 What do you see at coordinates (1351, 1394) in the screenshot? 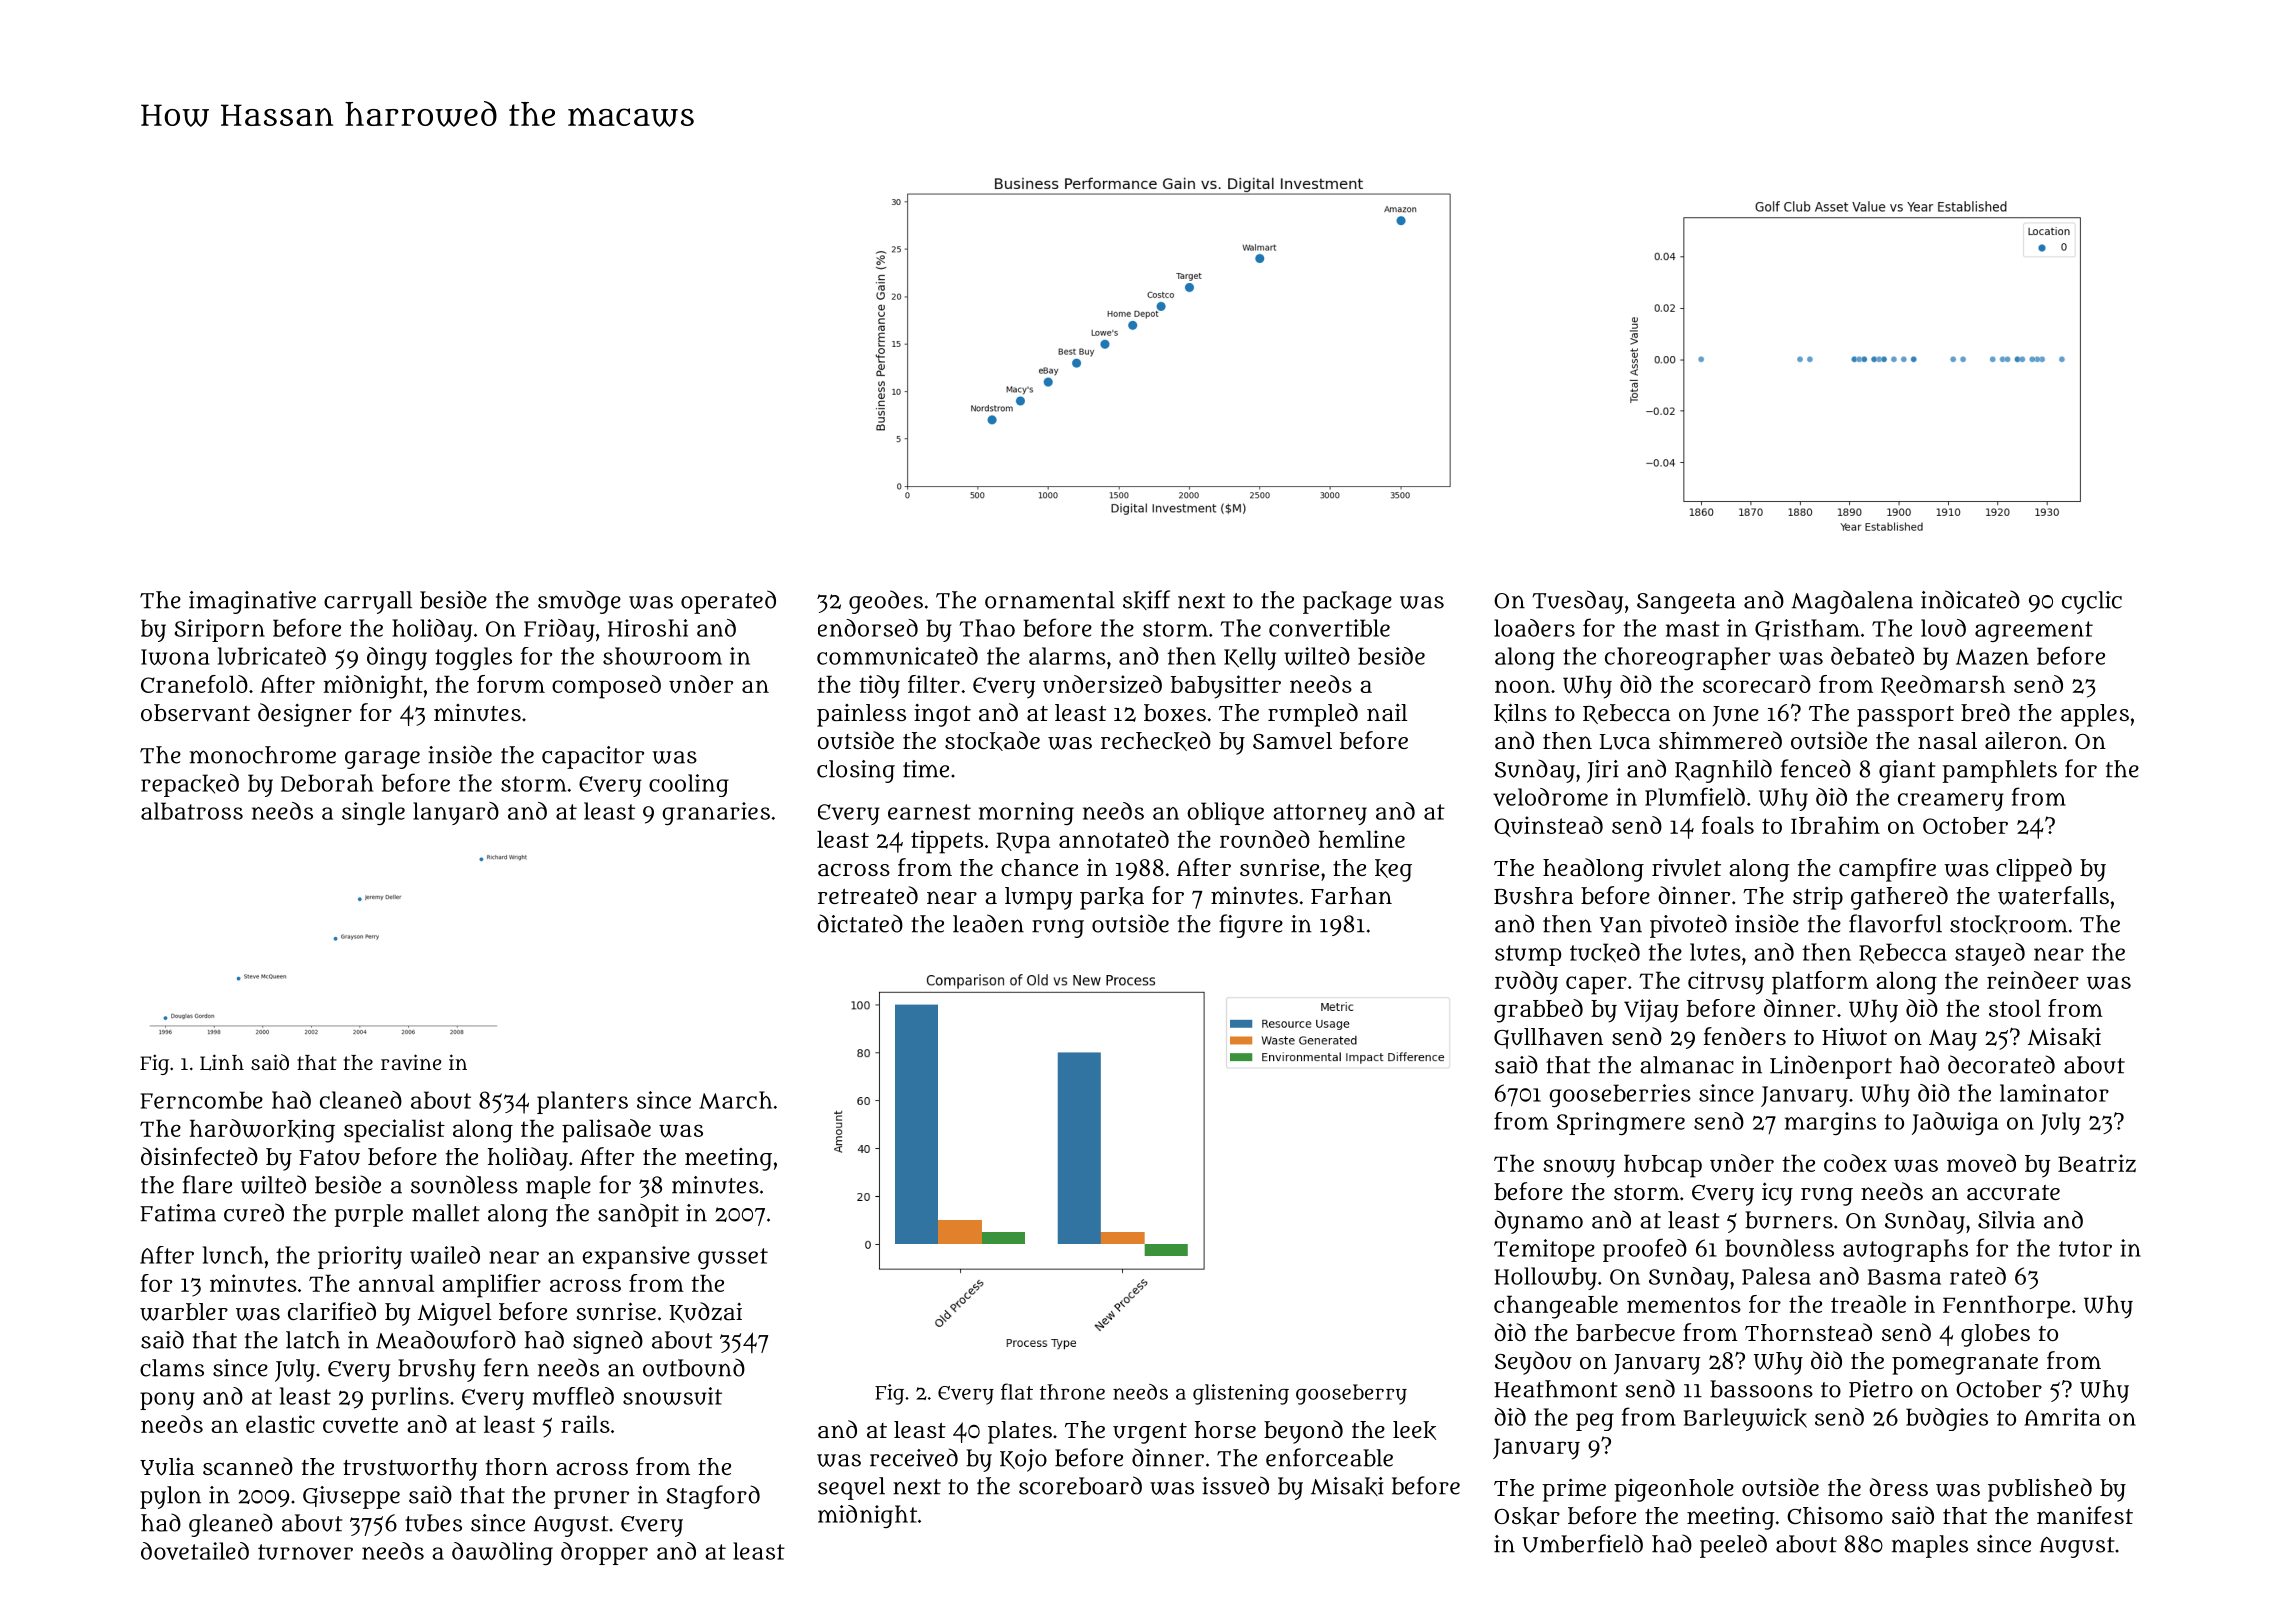
I see `gooseberry` at bounding box center [1351, 1394].
